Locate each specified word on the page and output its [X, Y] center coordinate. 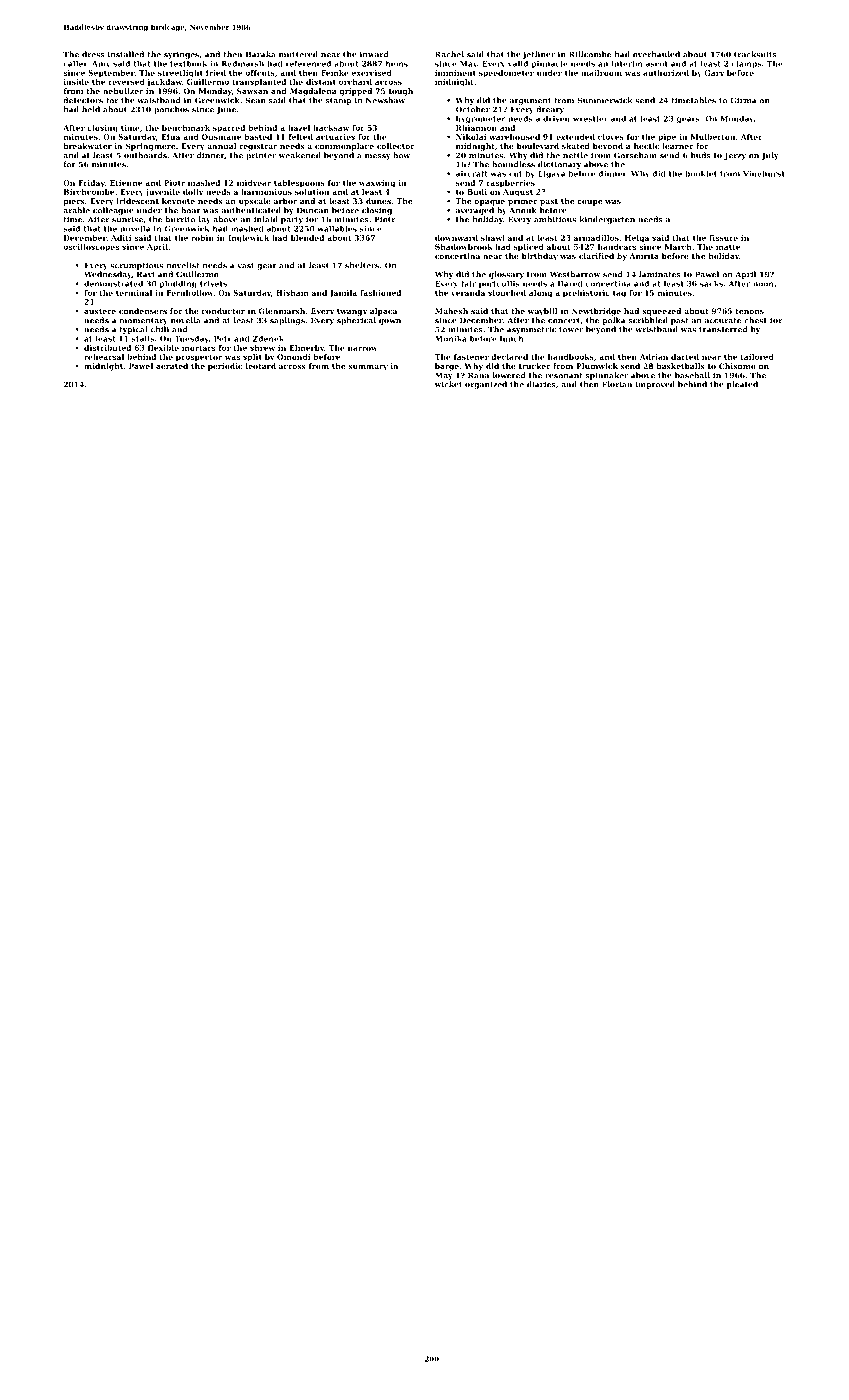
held [91, 109]
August [518, 193]
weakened [300, 155]
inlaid [266, 219]
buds [701, 155]
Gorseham [635, 155]
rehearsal [104, 357]
